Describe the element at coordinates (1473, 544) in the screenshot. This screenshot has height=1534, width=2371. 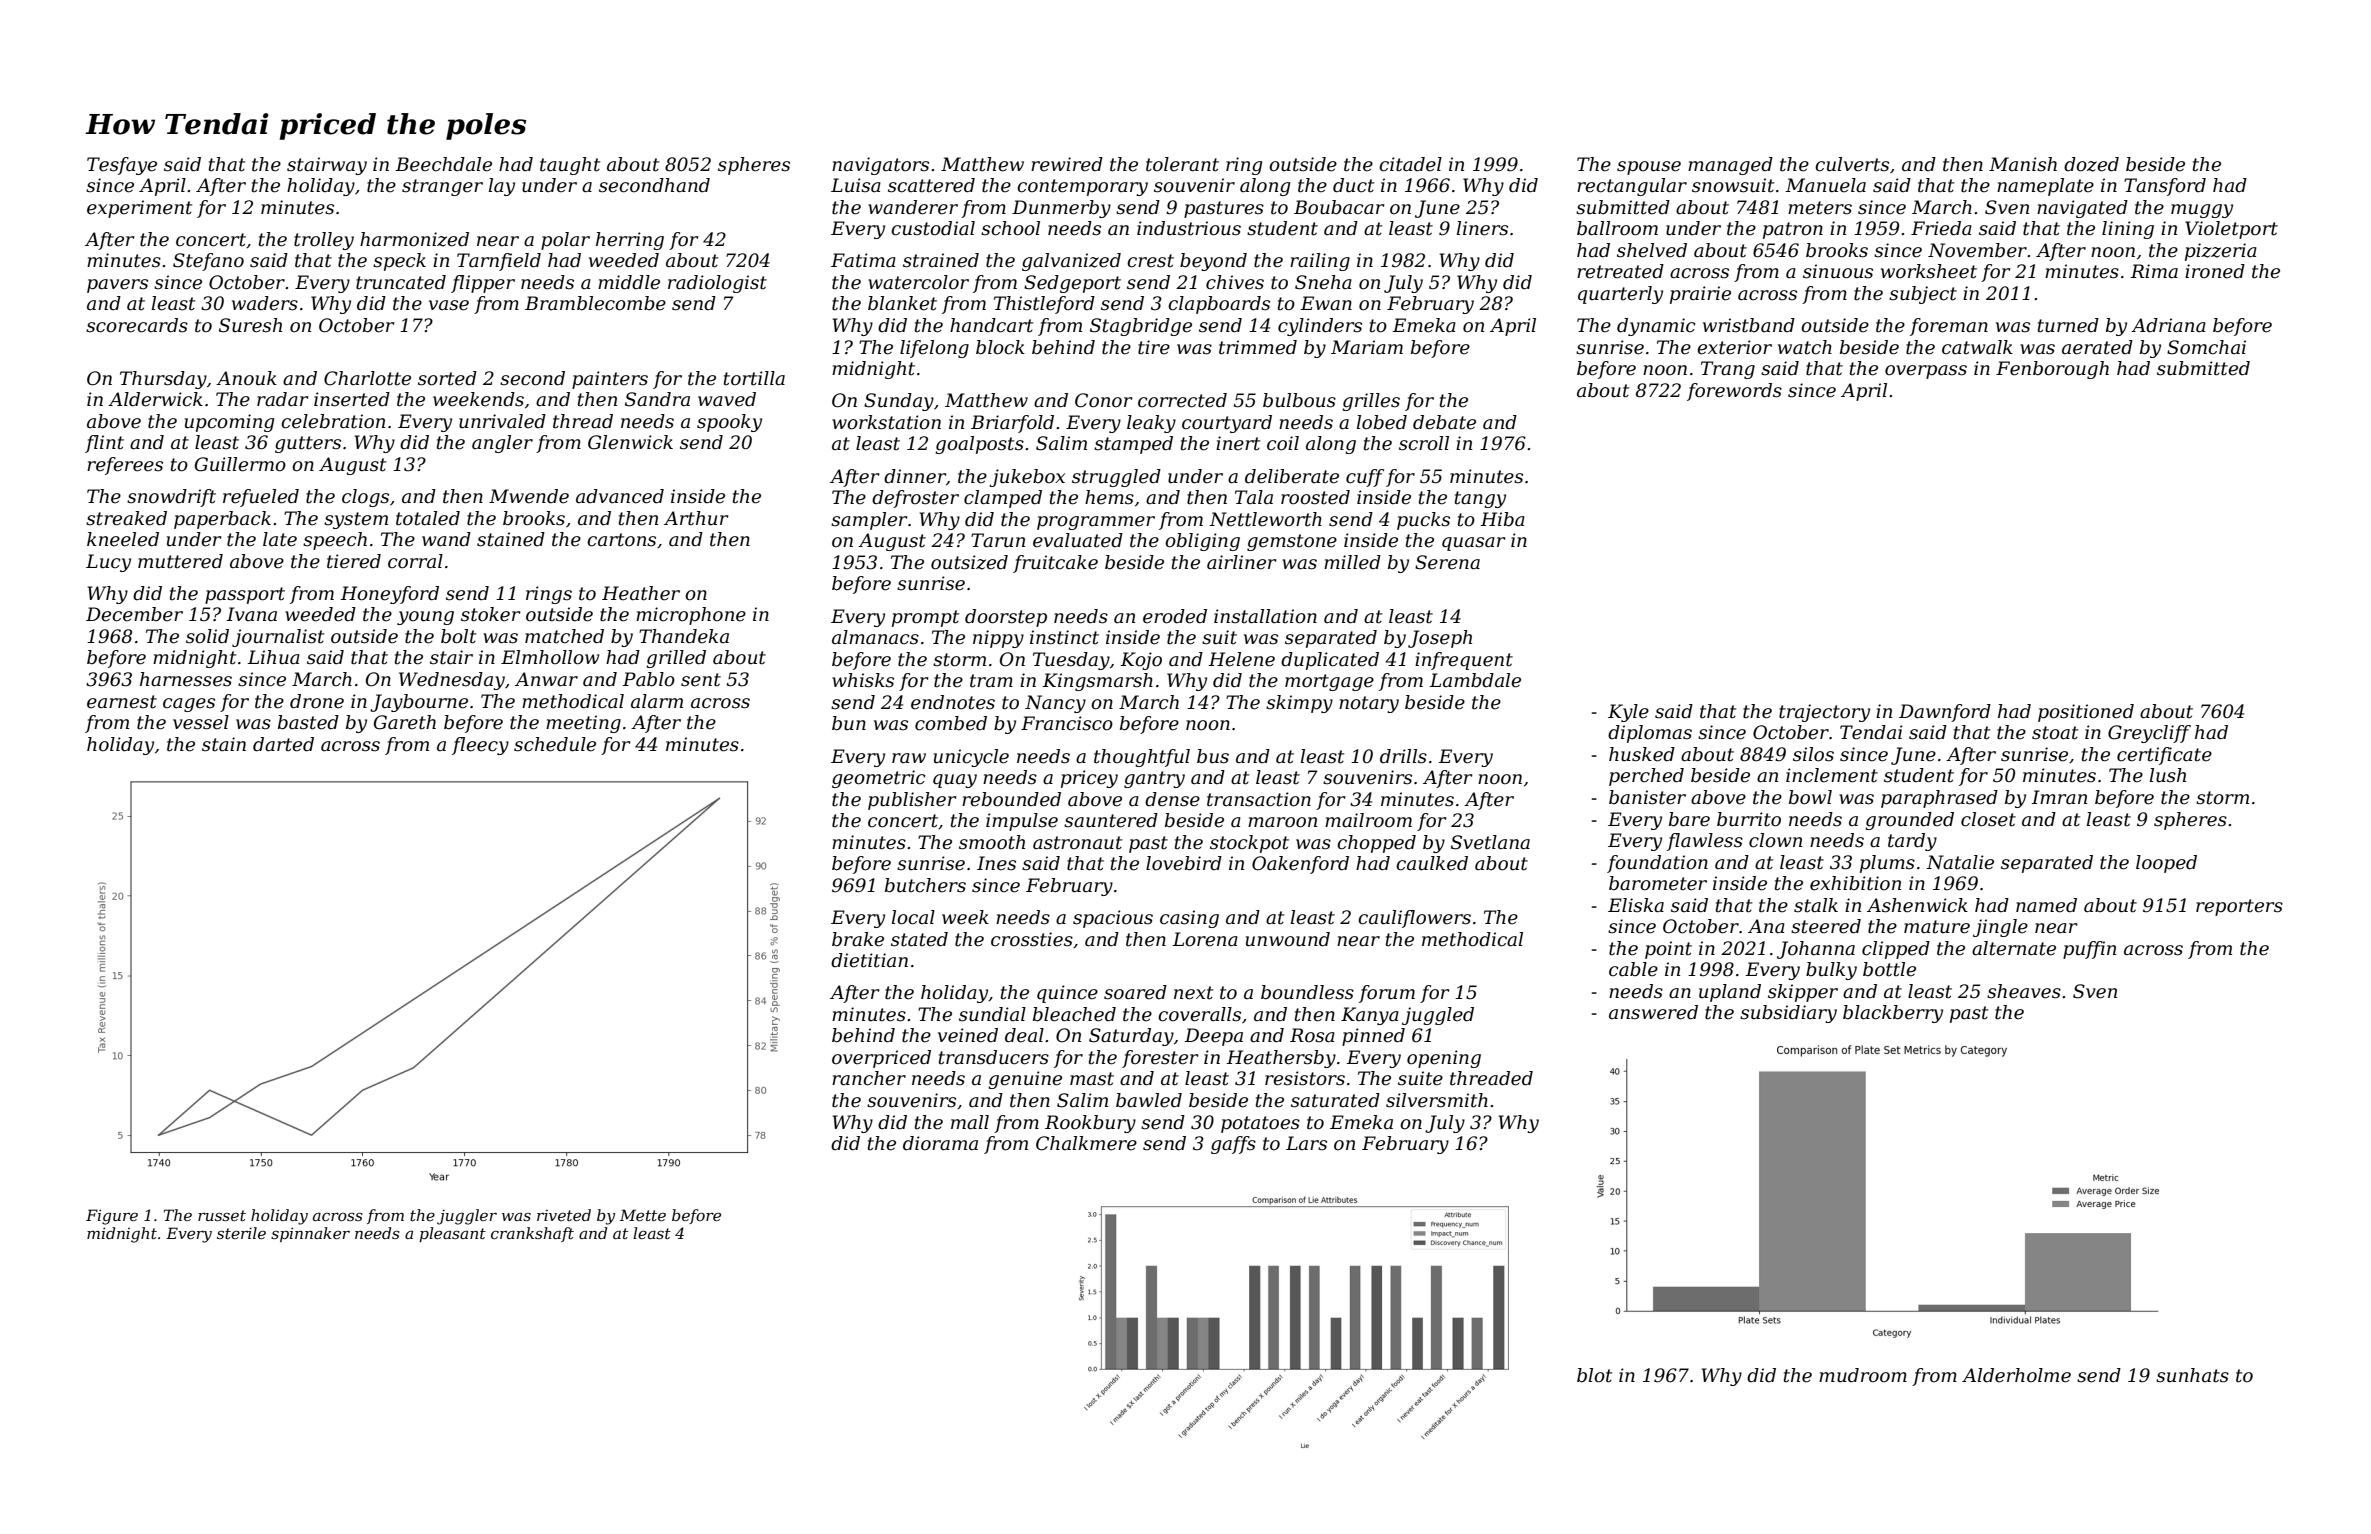
I see `quasar` at that location.
